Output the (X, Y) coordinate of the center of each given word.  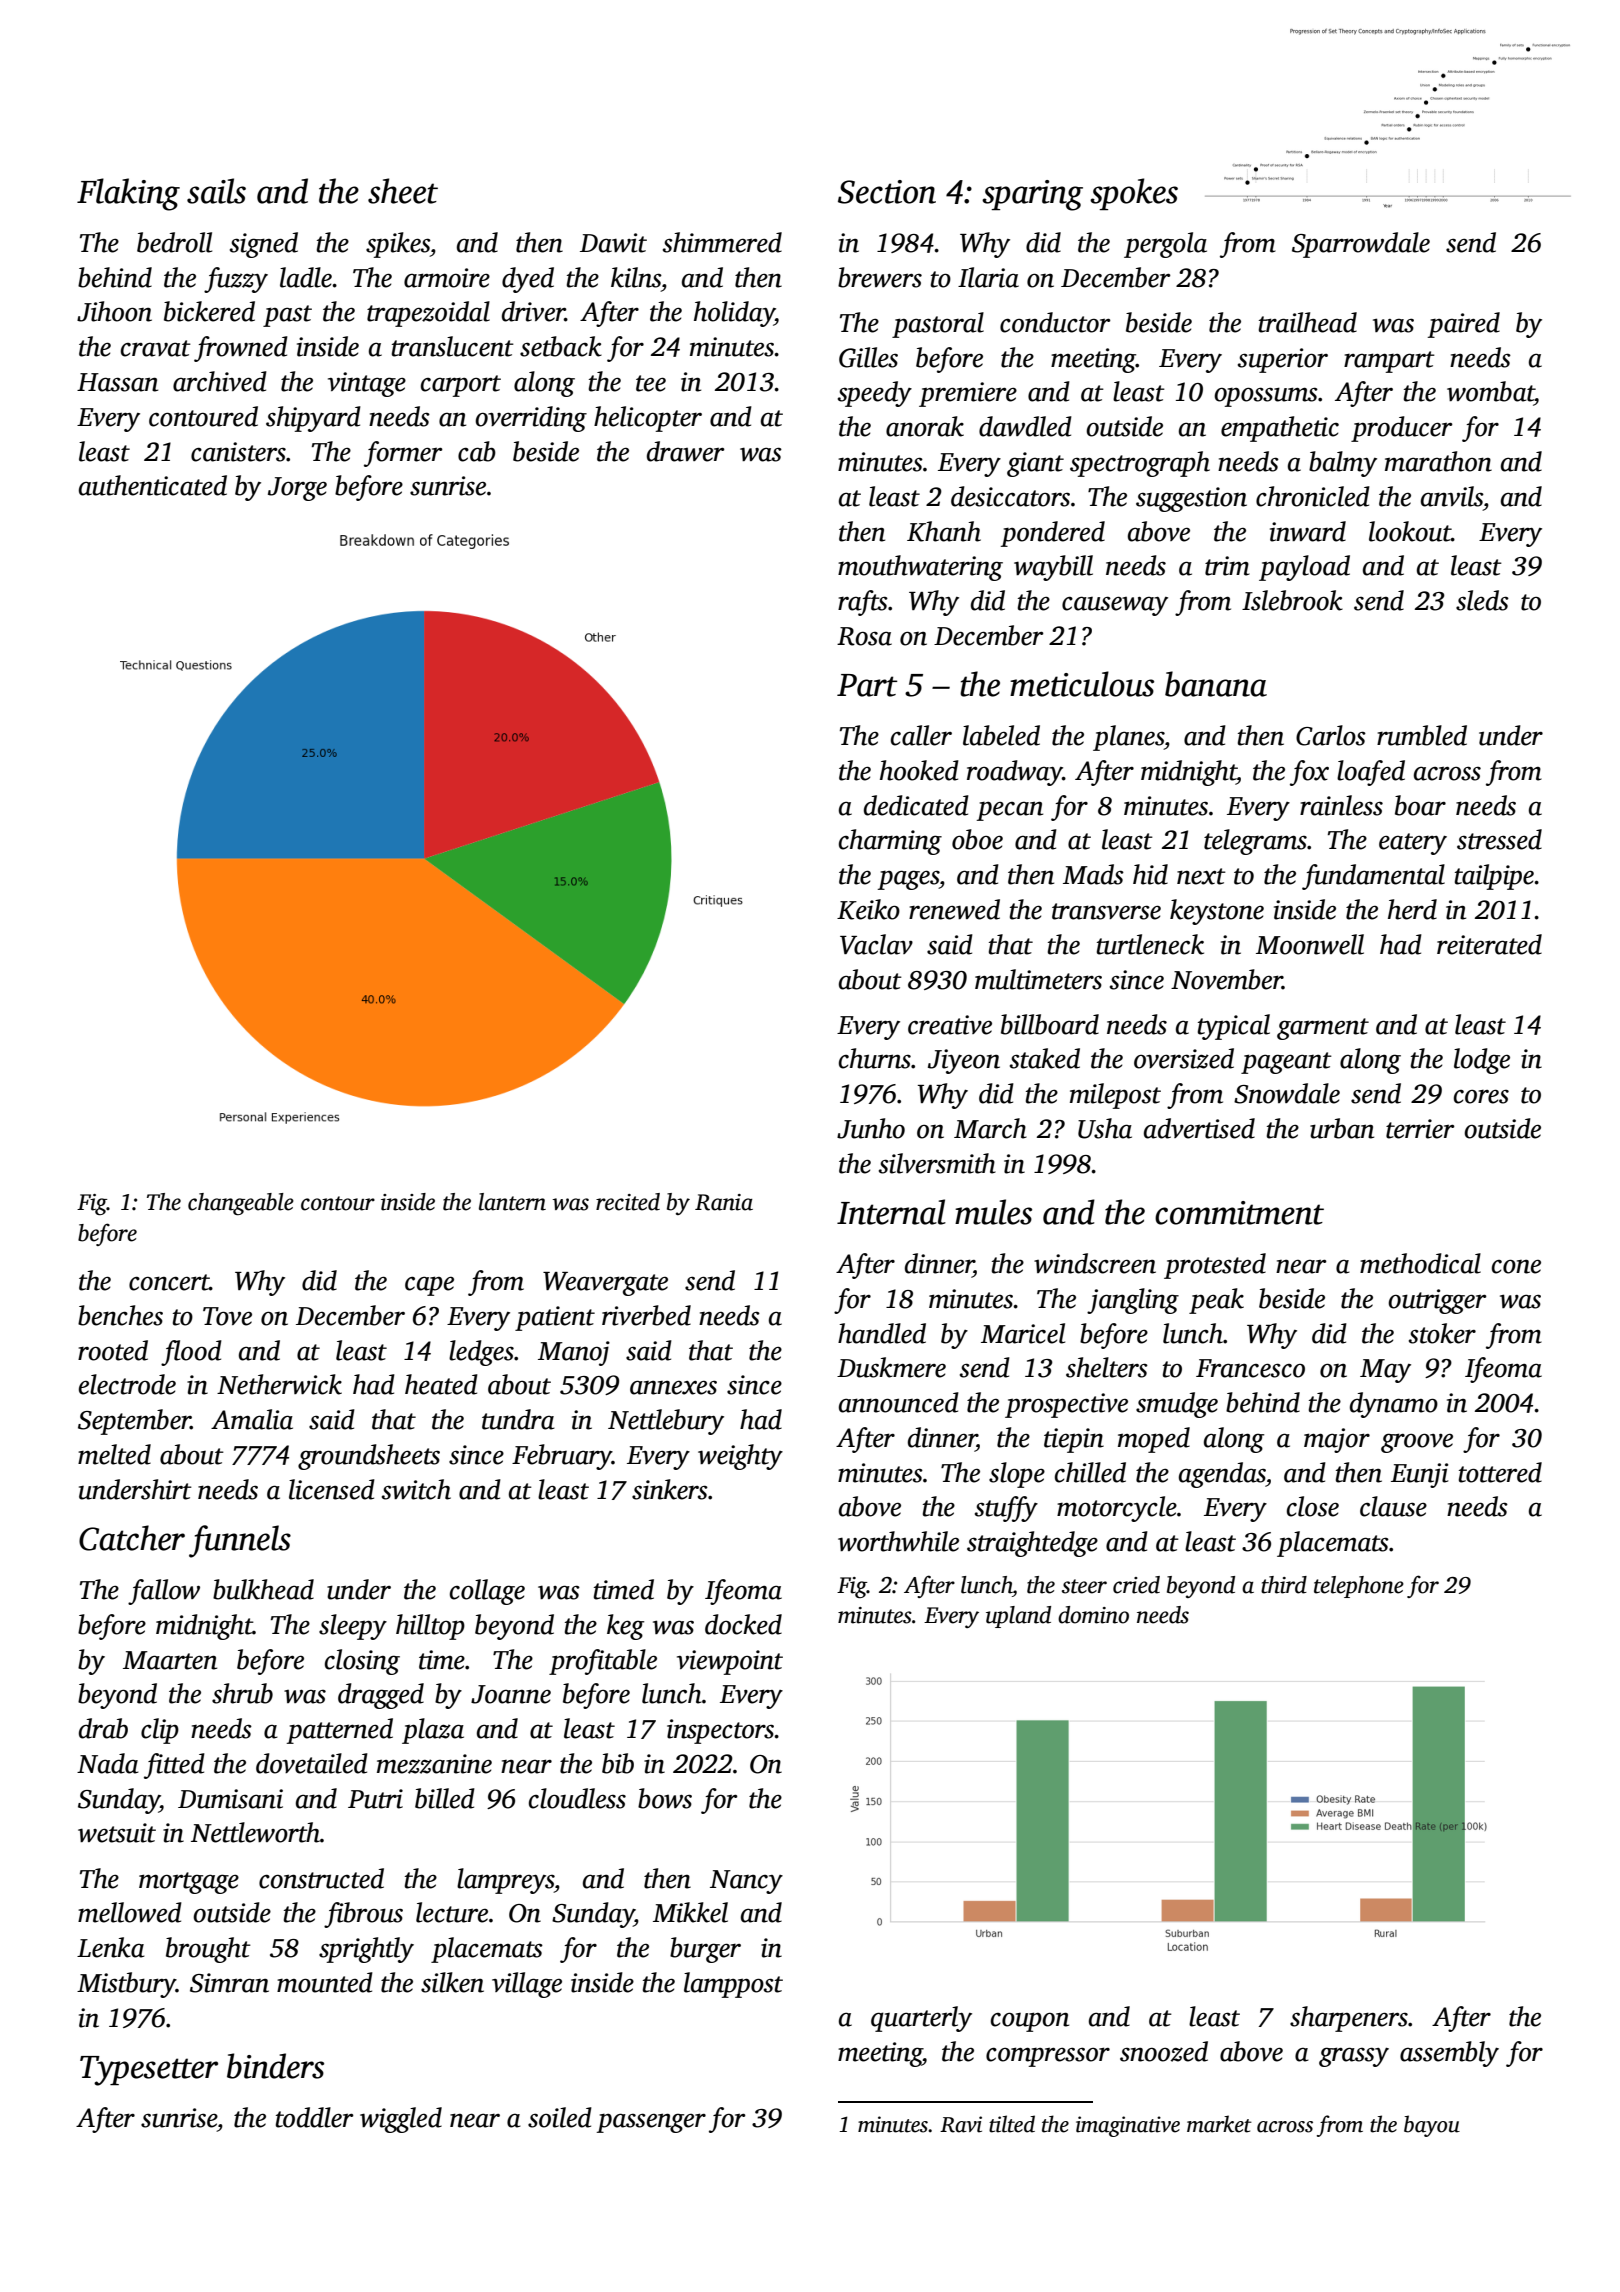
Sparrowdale (1361, 245)
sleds (1482, 600)
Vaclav (876, 944)
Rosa (864, 636)
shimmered (722, 242)
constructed (321, 1878)
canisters (238, 452)
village (527, 1985)
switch (416, 1489)
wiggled (401, 2120)
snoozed (1164, 2051)
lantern (512, 1202)
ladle (306, 277)
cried (1136, 1585)
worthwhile (898, 1541)
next (1201, 876)
